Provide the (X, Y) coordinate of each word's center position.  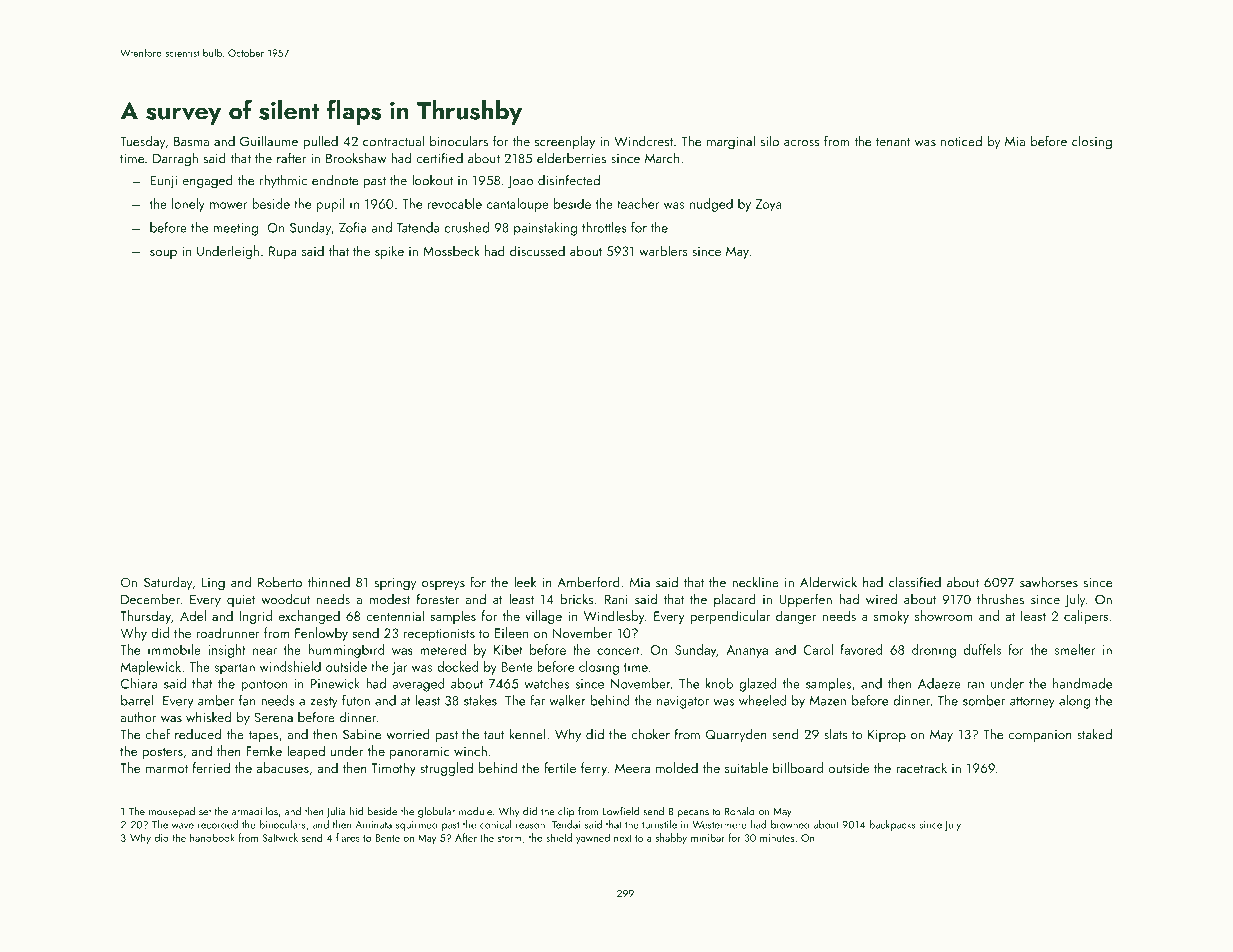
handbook (212, 837)
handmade (1082, 683)
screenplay (565, 142)
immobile (174, 649)
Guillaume (269, 141)
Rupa (283, 252)
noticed (961, 141)
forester (438, 599)
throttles (604, 227)
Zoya (768, 205)
